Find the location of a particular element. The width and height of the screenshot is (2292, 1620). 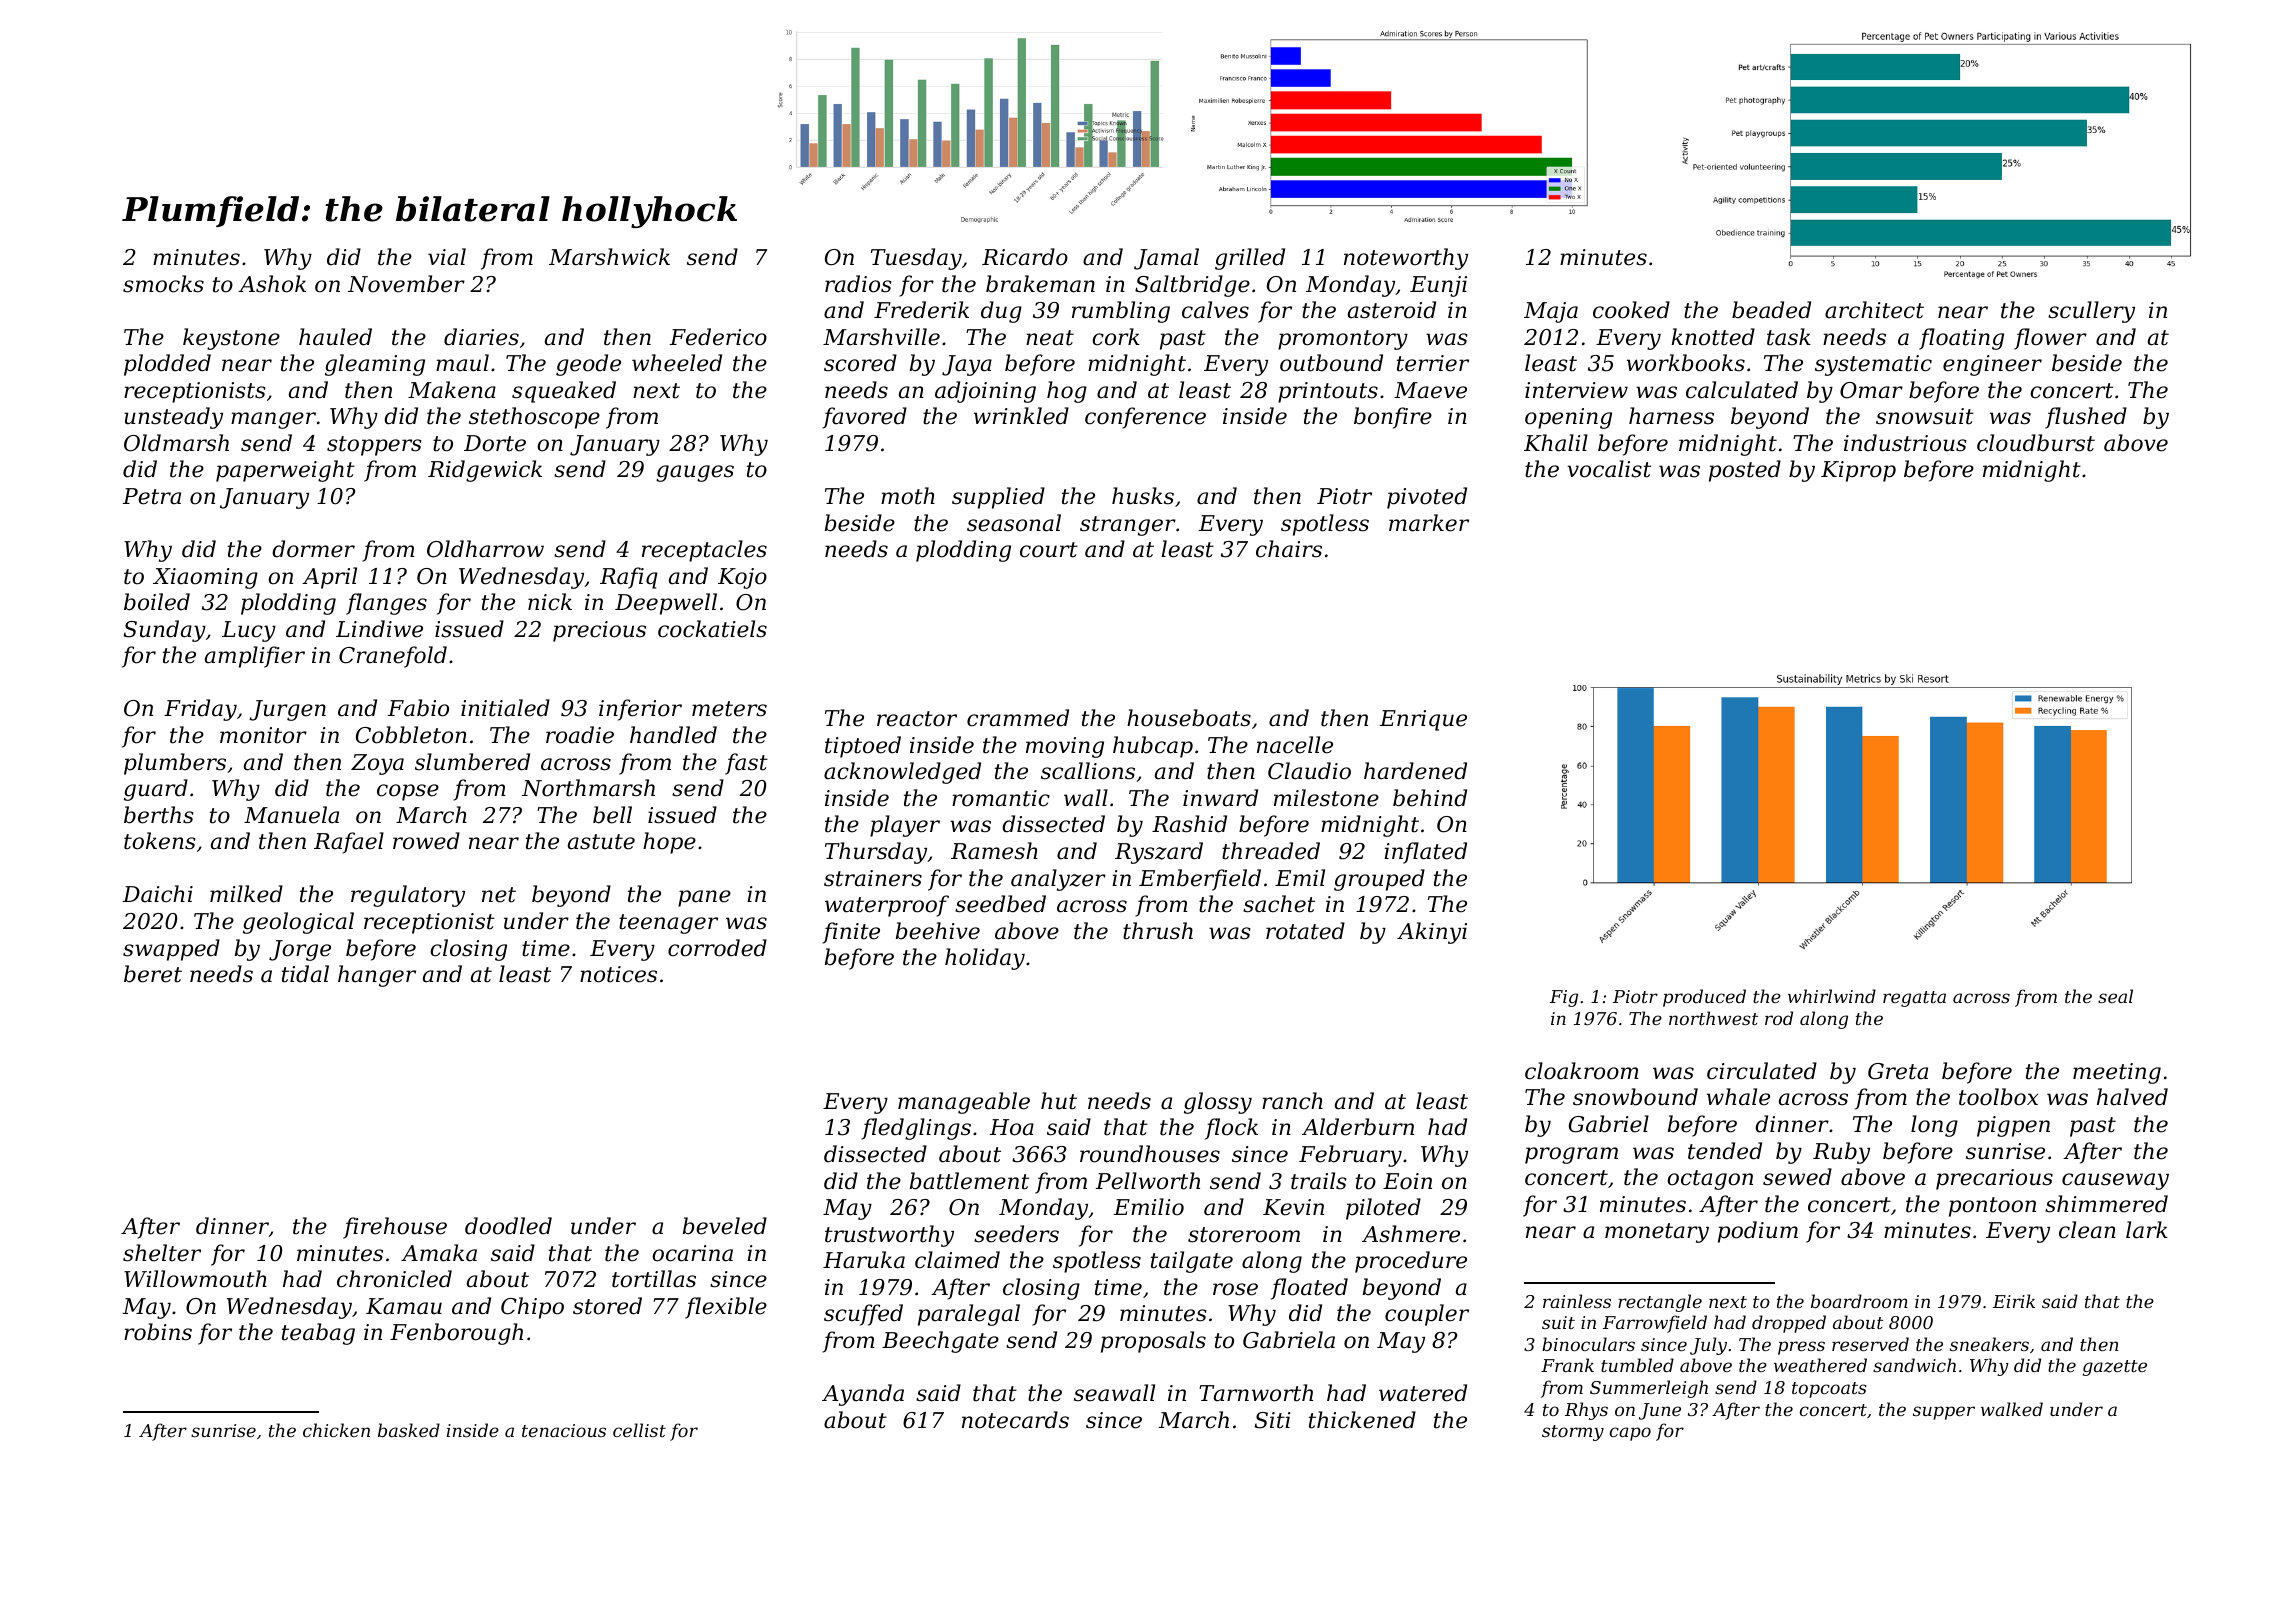

doodled is located at coordinates (508, 1226).
